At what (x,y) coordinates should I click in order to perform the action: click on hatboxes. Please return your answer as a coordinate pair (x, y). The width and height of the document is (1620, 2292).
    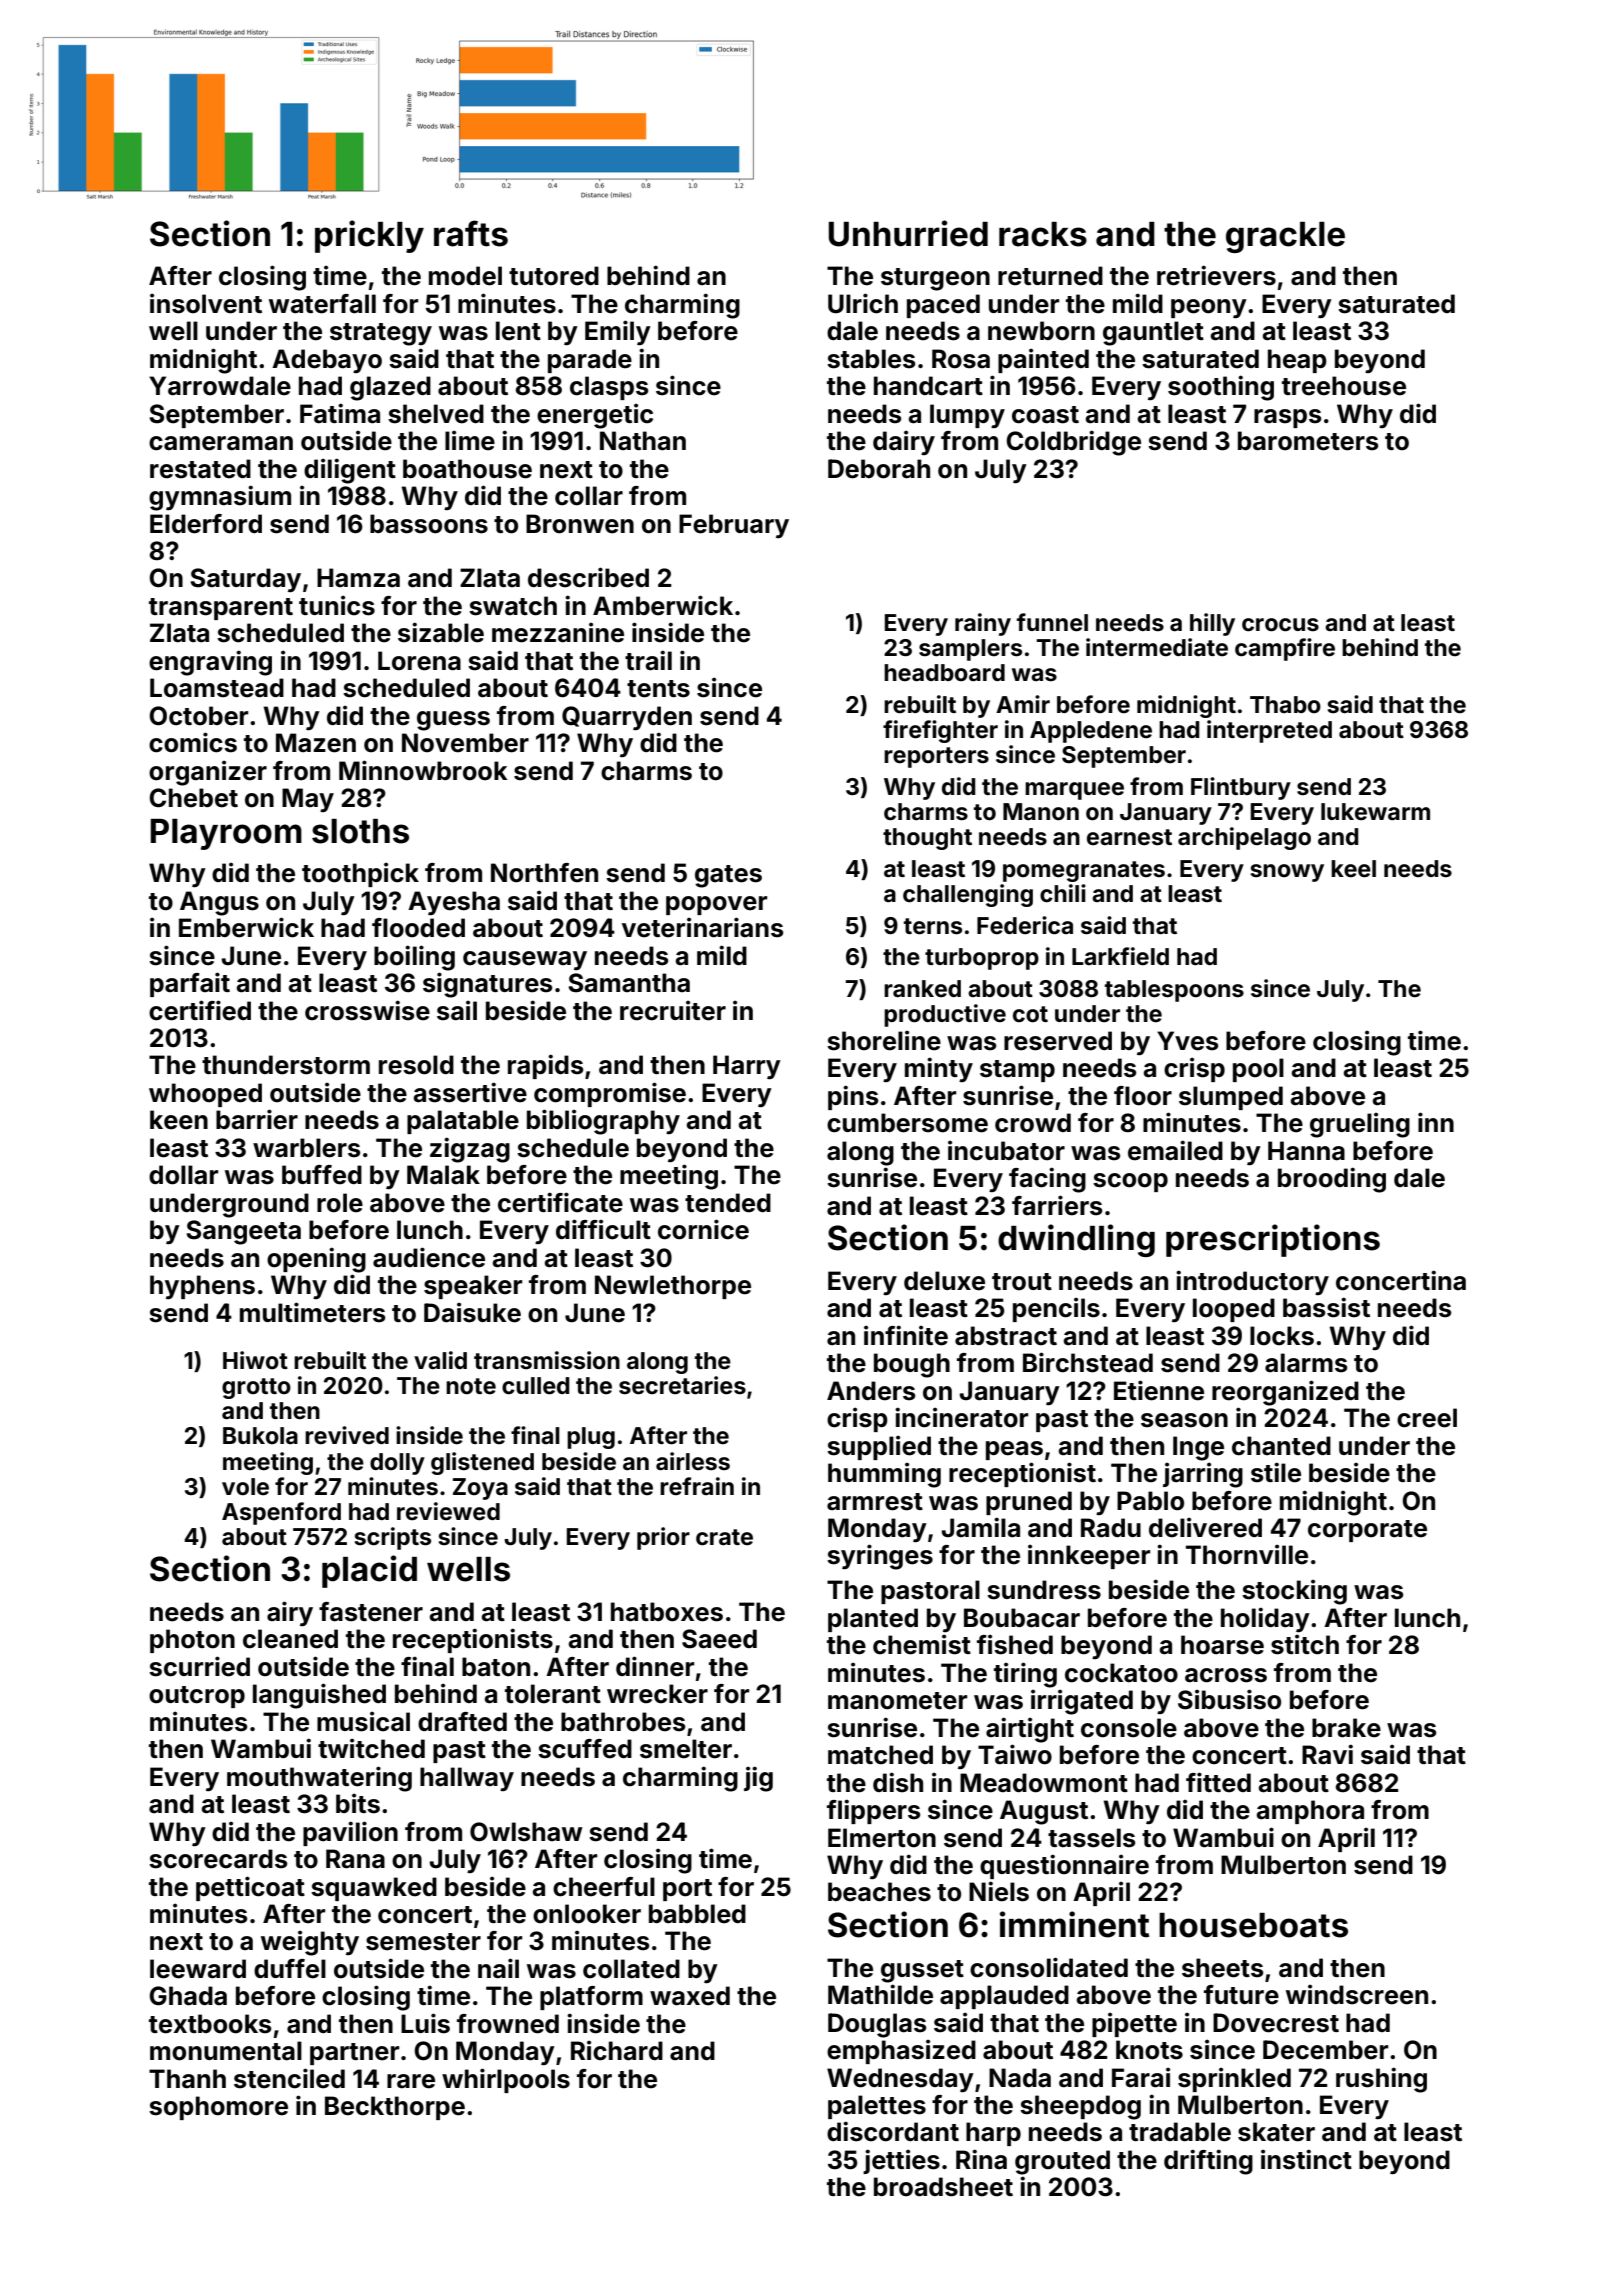
    Looking at the image, I should click on (667, 1612).
